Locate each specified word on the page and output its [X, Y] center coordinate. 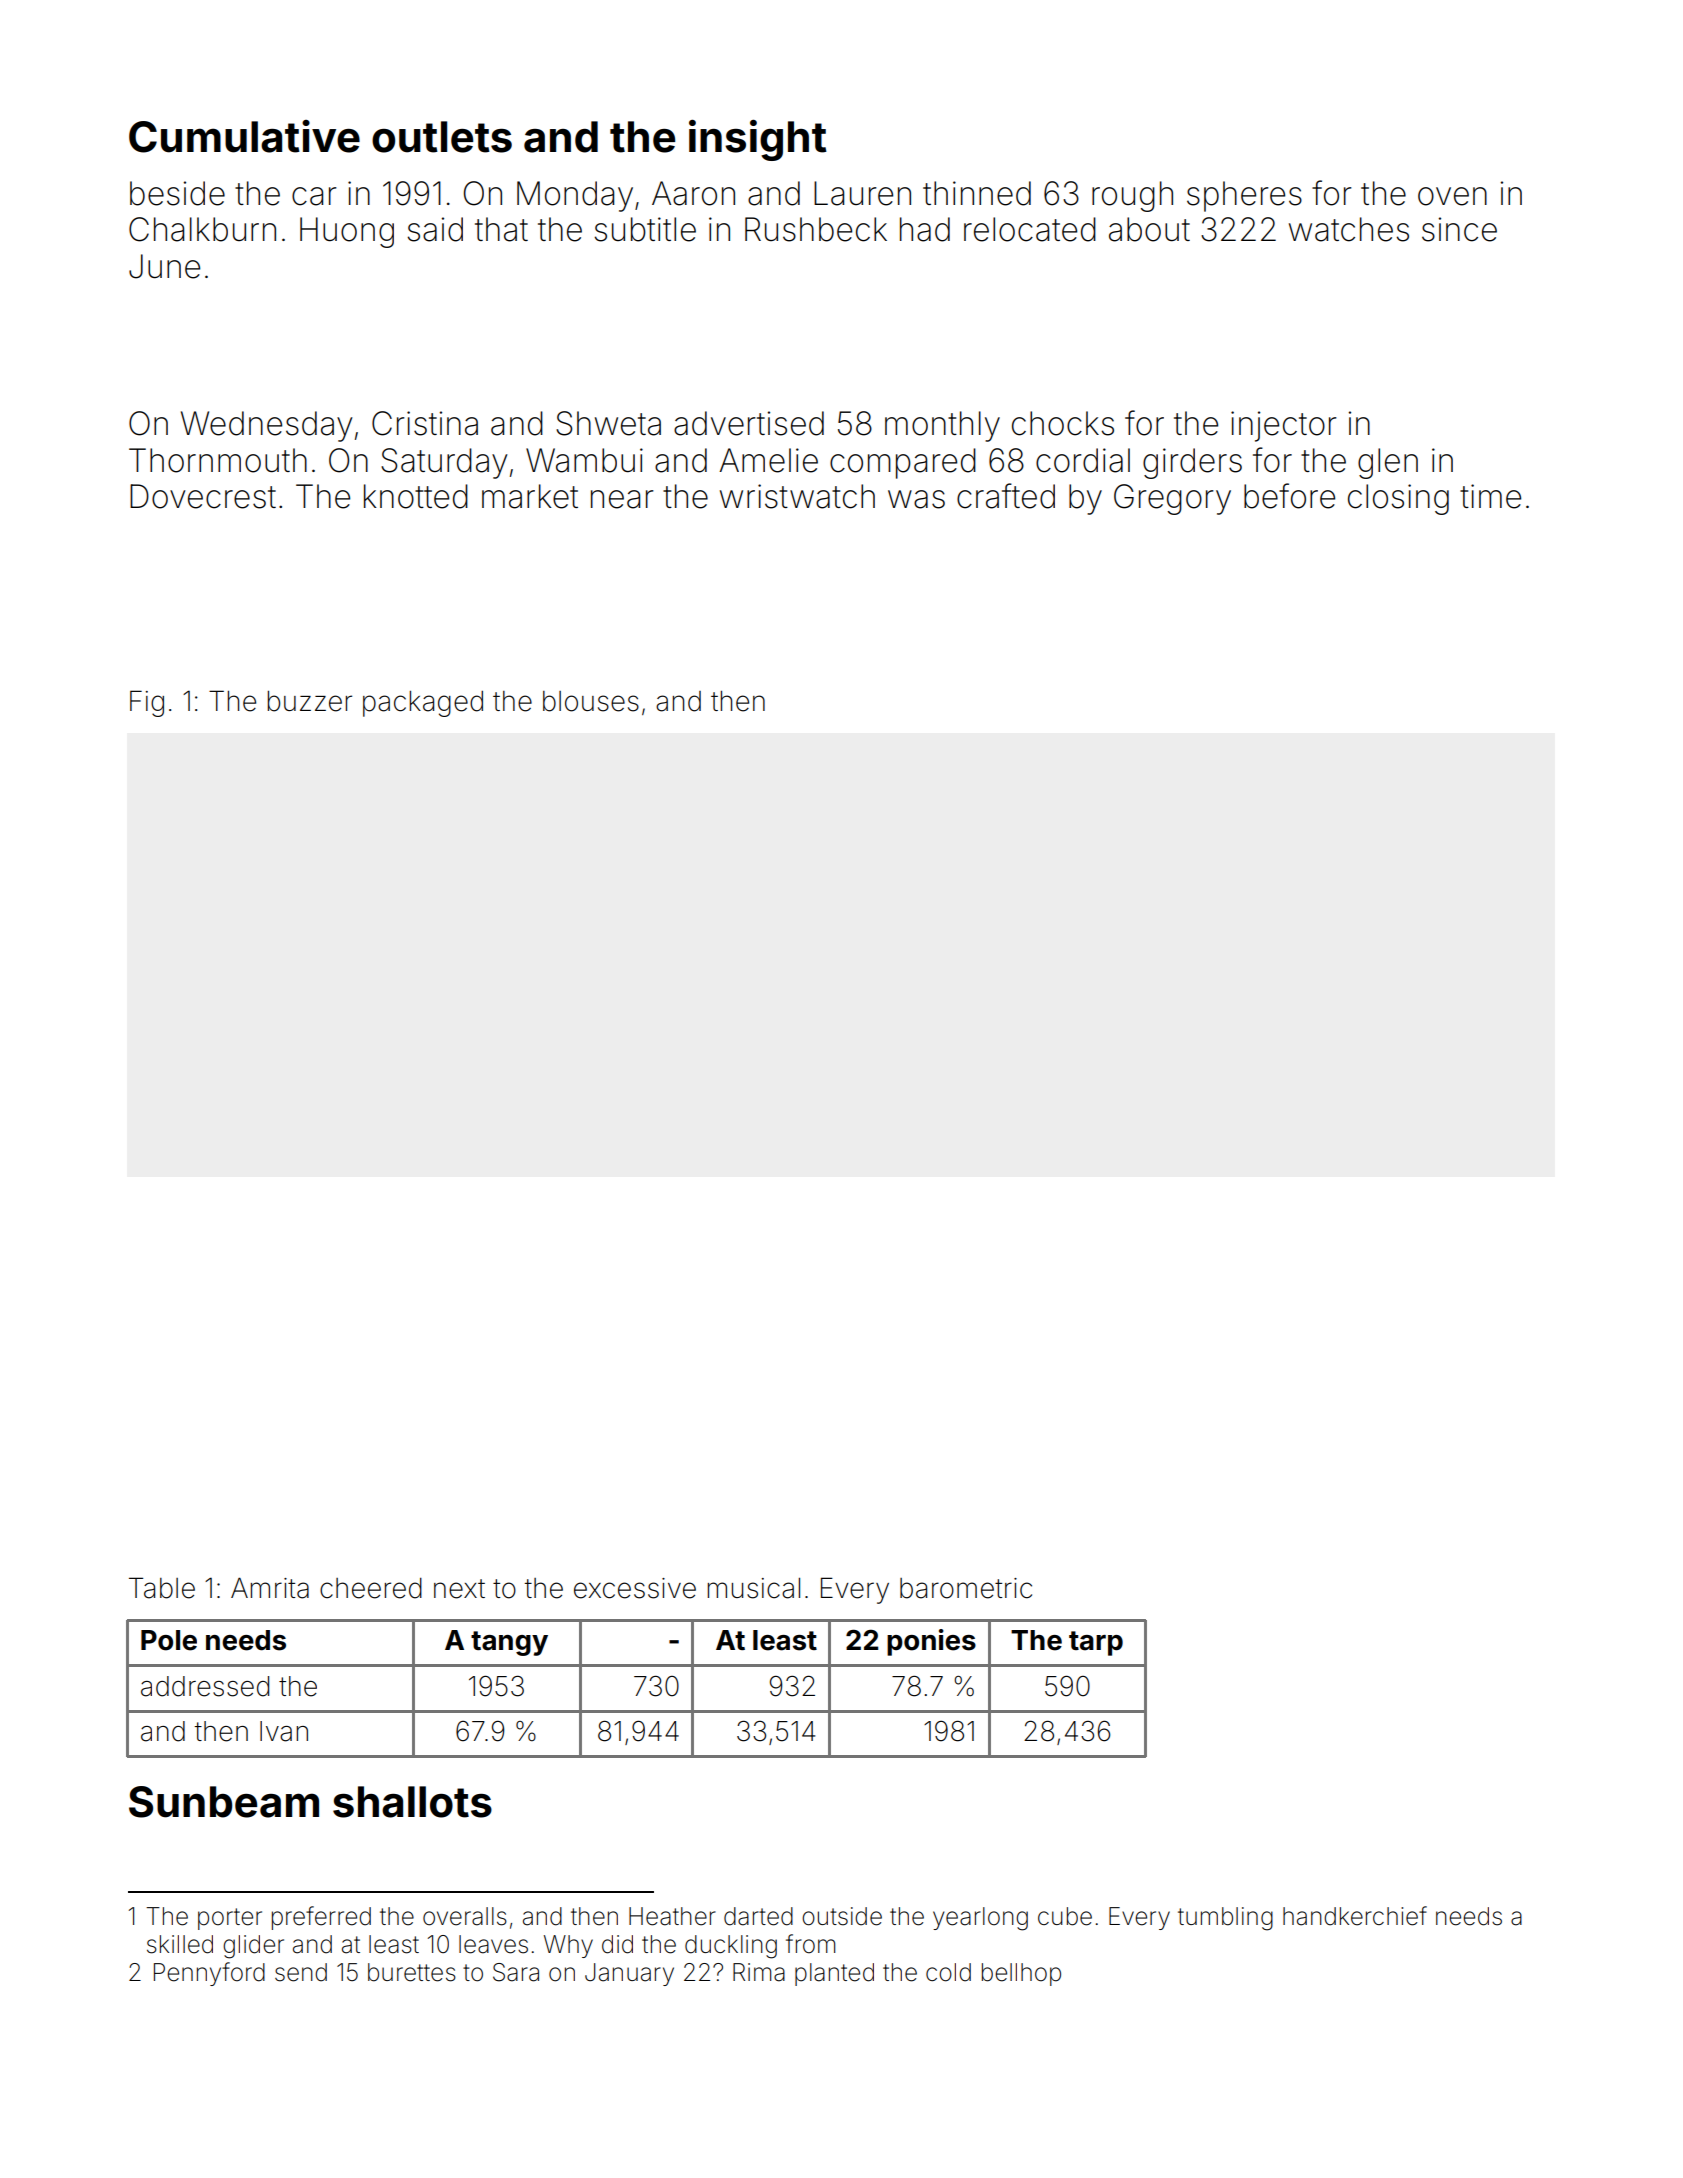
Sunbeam [224, 1802]
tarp [1096, 1643]
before [1289, 496]
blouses [591, 701]
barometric [966, 1588]
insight [758, 140]
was [916, 499]
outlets [442, 137]
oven [1452, 196]
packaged [423, 704]
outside [842, 1916]
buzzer [310, 701]
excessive [635, 1588]
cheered [371, 1588]
